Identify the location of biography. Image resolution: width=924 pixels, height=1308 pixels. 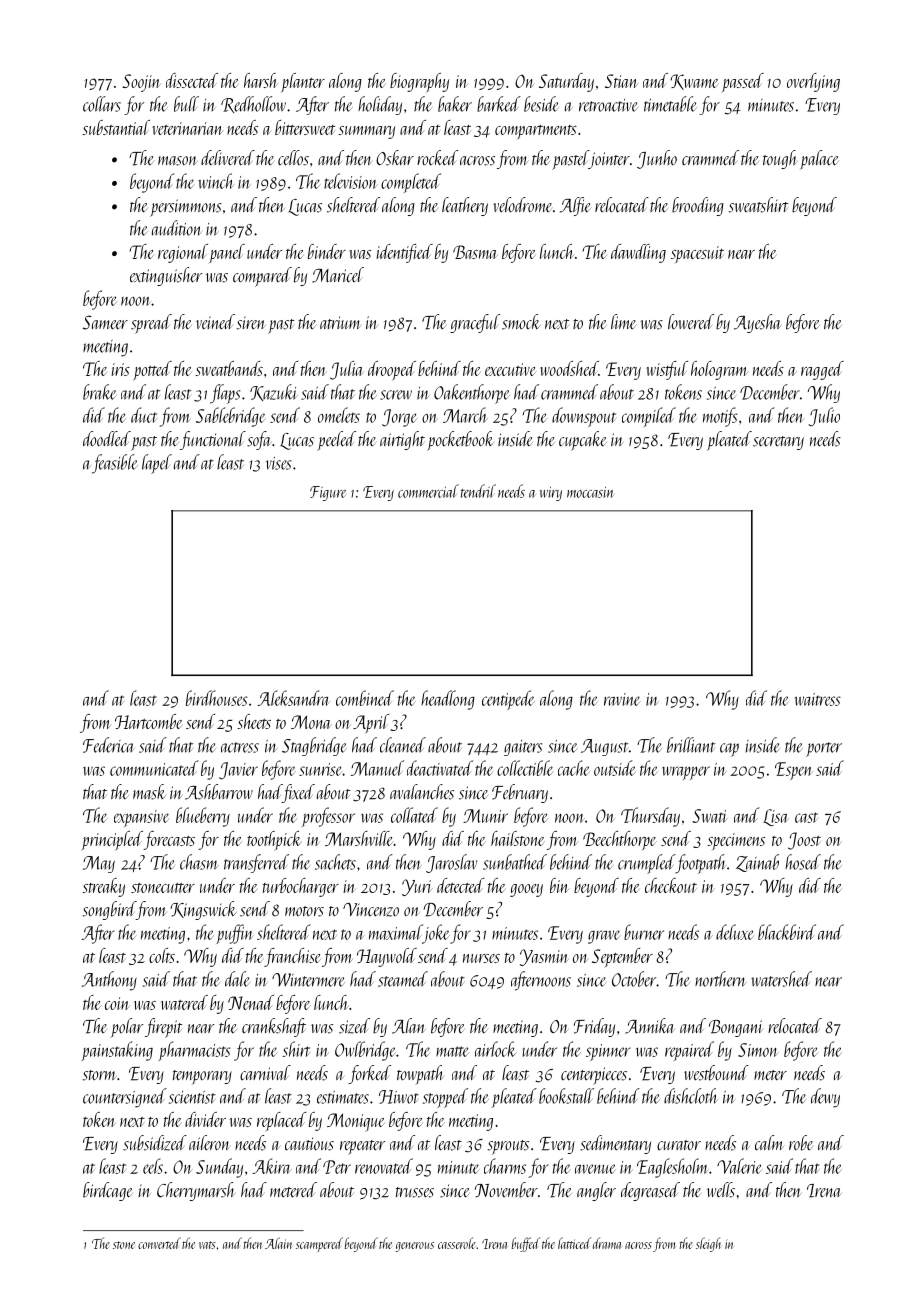
(419, 82).
